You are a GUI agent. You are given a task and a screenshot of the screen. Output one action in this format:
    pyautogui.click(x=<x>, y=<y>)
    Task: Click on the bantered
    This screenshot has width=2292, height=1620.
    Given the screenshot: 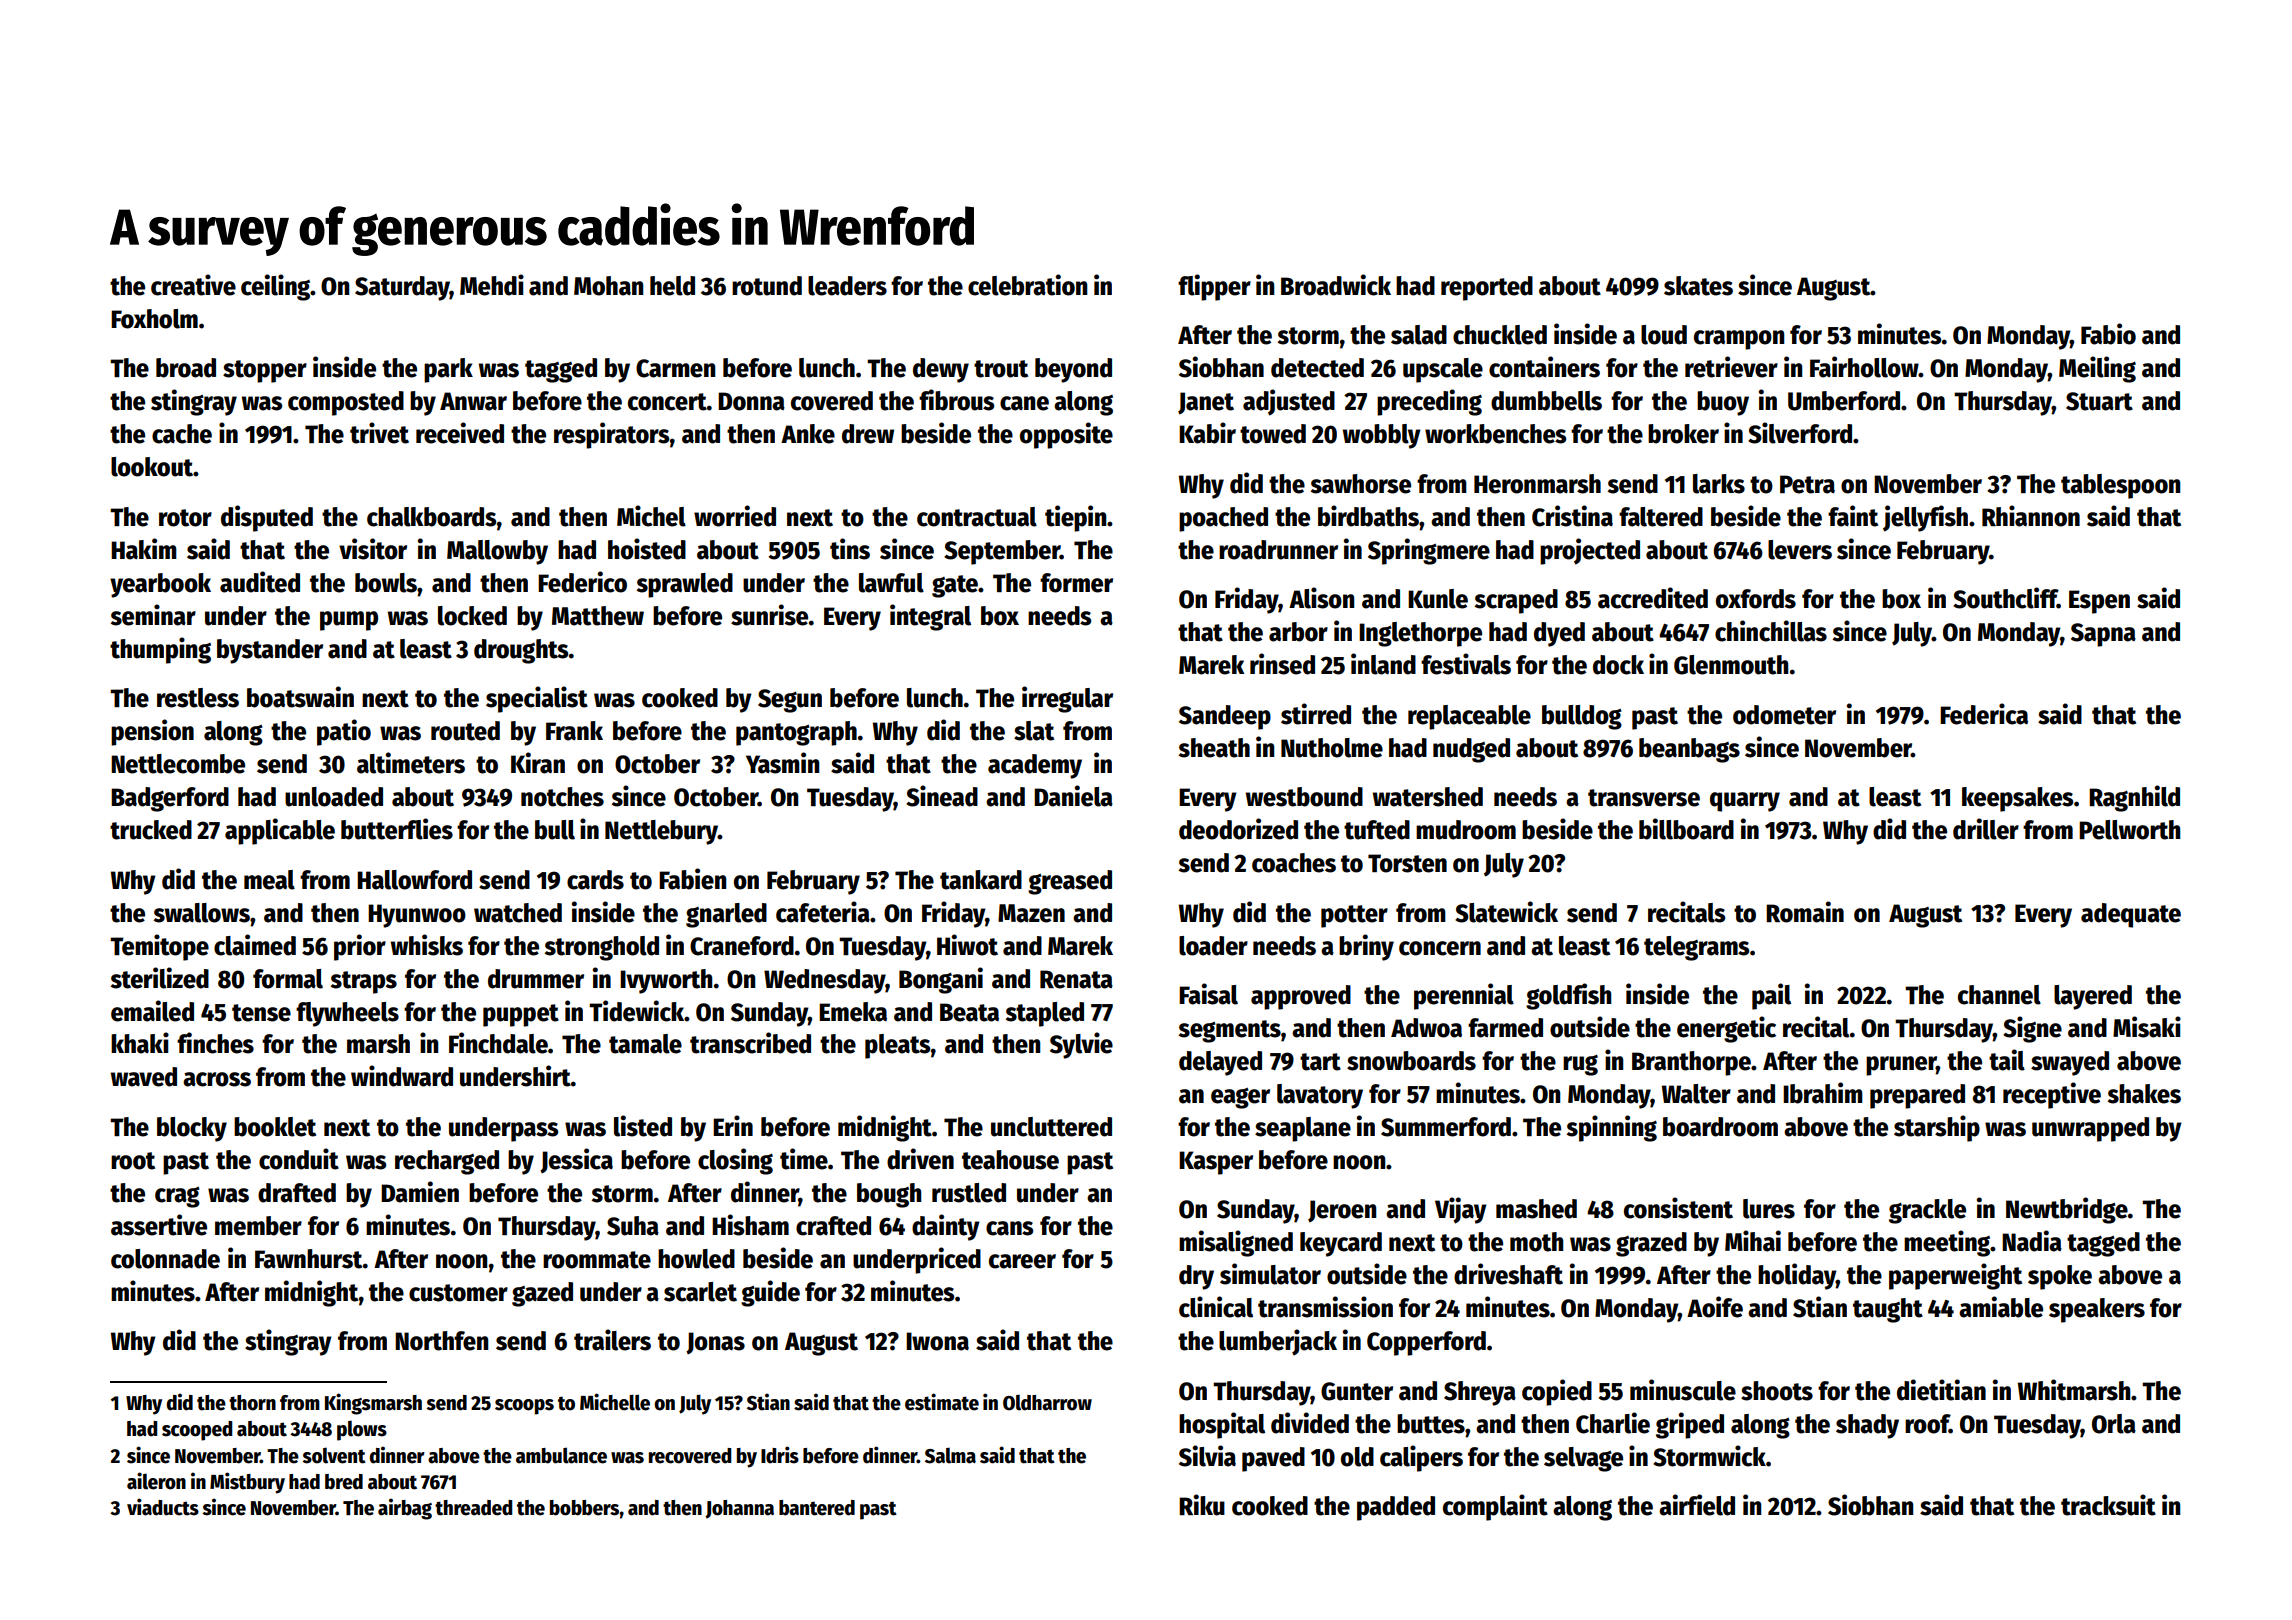 What is the action you would take?
    pyautogui.click(x=817, y=1508)
